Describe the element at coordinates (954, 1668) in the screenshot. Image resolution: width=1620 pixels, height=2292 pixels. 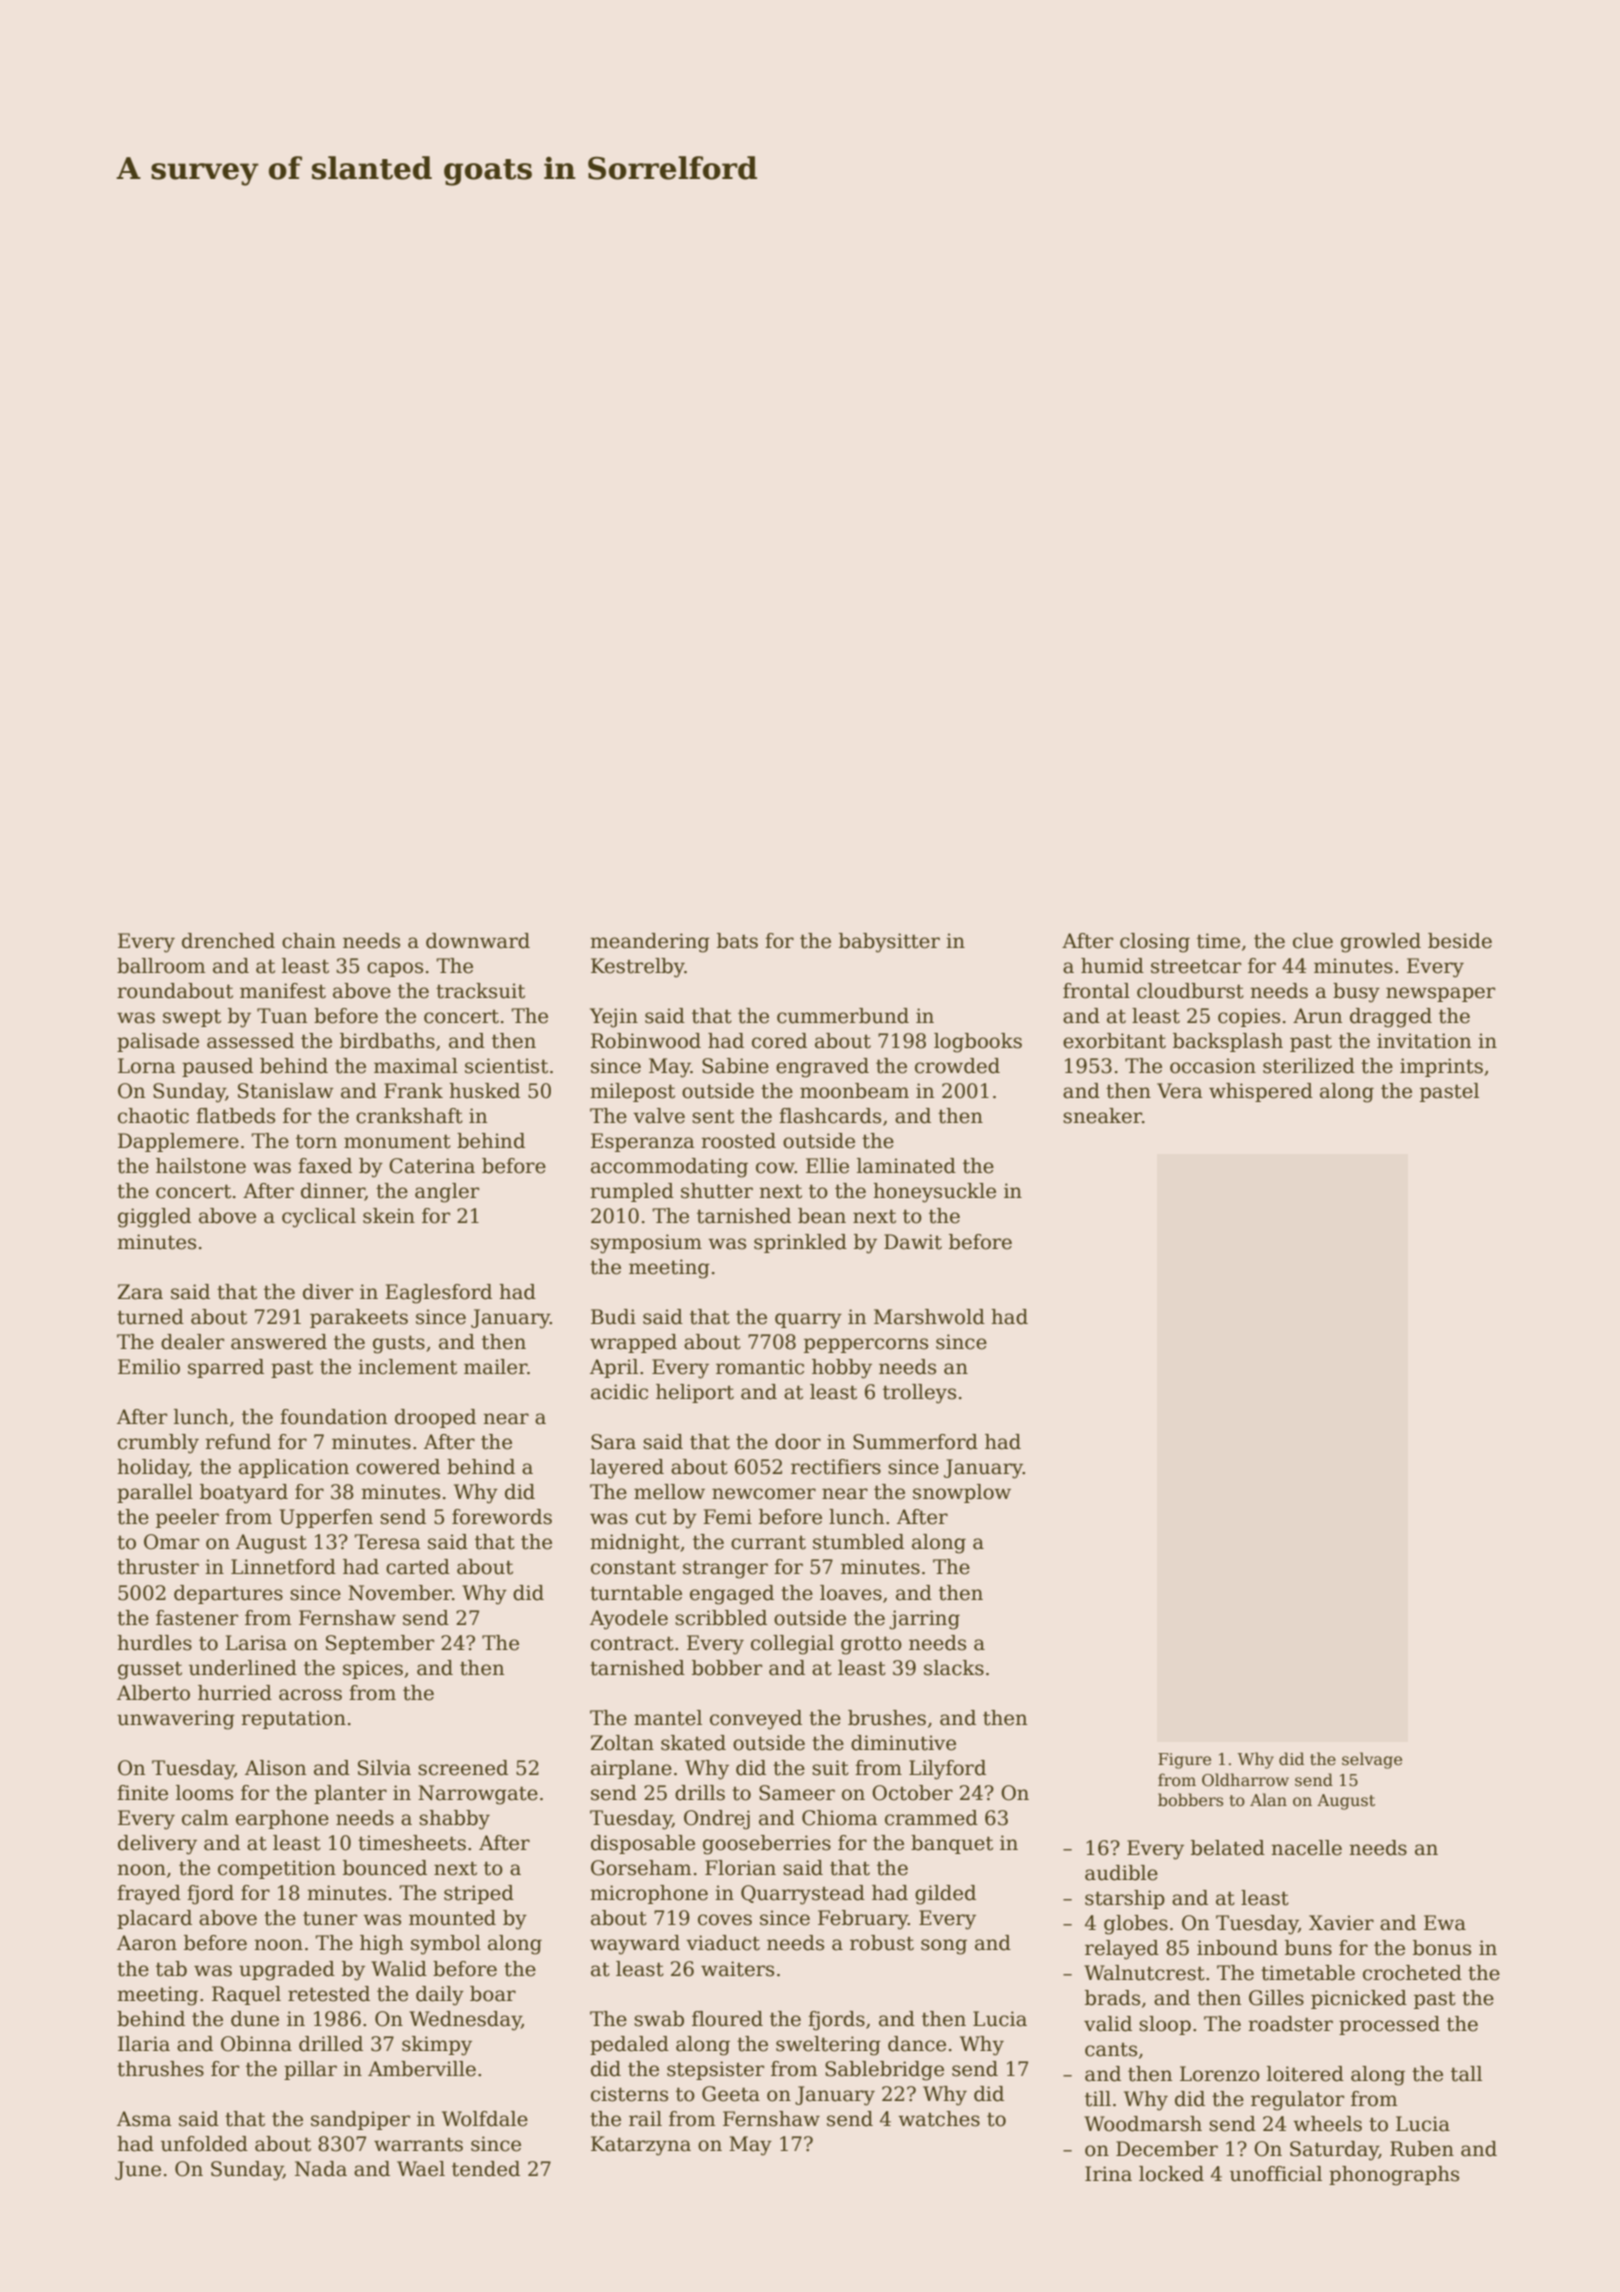
I see `slacks` at that location.
